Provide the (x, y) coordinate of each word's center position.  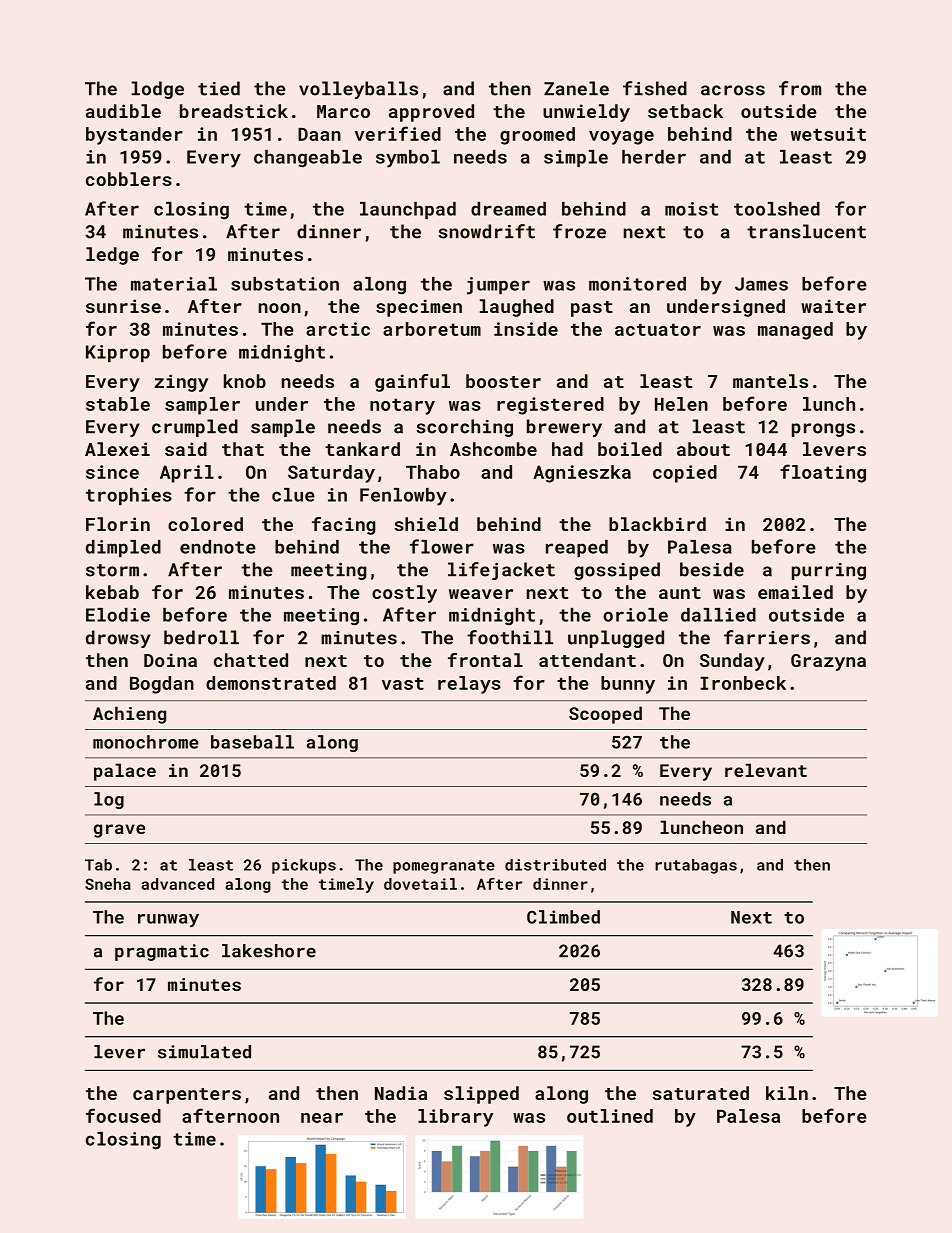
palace (125, 772)
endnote (218, 547)
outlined (610, 1116)
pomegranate (444, 867)
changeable (308, 159)
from (800, 88)
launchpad (408, 210)
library (455, 1118)
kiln (787, 1093)
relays (469, 685)
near (322, 1118)
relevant (766, 770)
